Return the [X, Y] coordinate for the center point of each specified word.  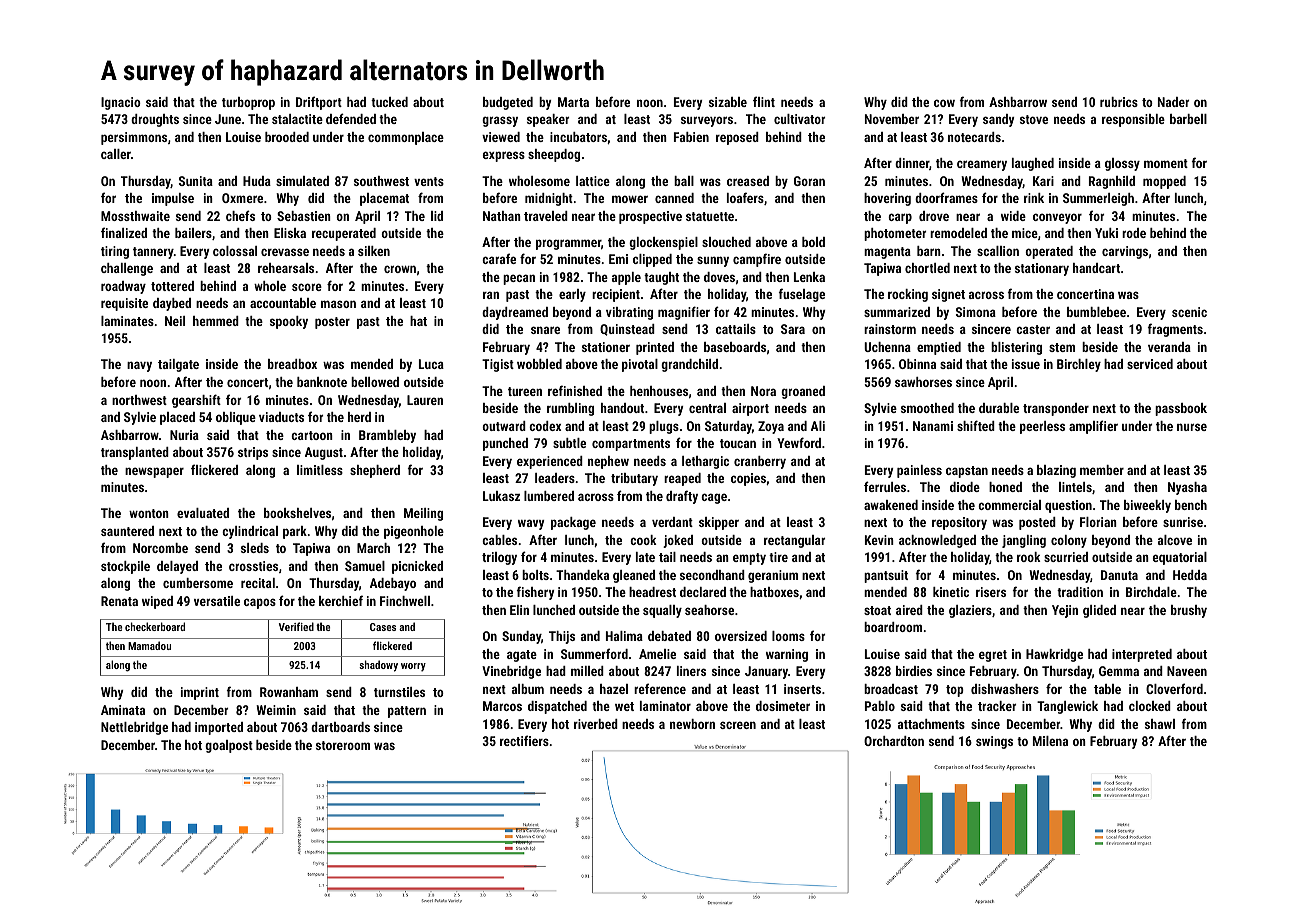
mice [1025, 233]
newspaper [154, 472]
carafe [499, 258]
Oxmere [242, 198]
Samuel [365, 566]
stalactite [297, 119]
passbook [1181, 409]
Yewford [799, 442]
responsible [1133, 120]
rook [1029, 557]
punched [505, 444]
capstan [967, 472]
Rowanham [289, 692]
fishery [535, 593]
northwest [139, 400]
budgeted [508, 103]
